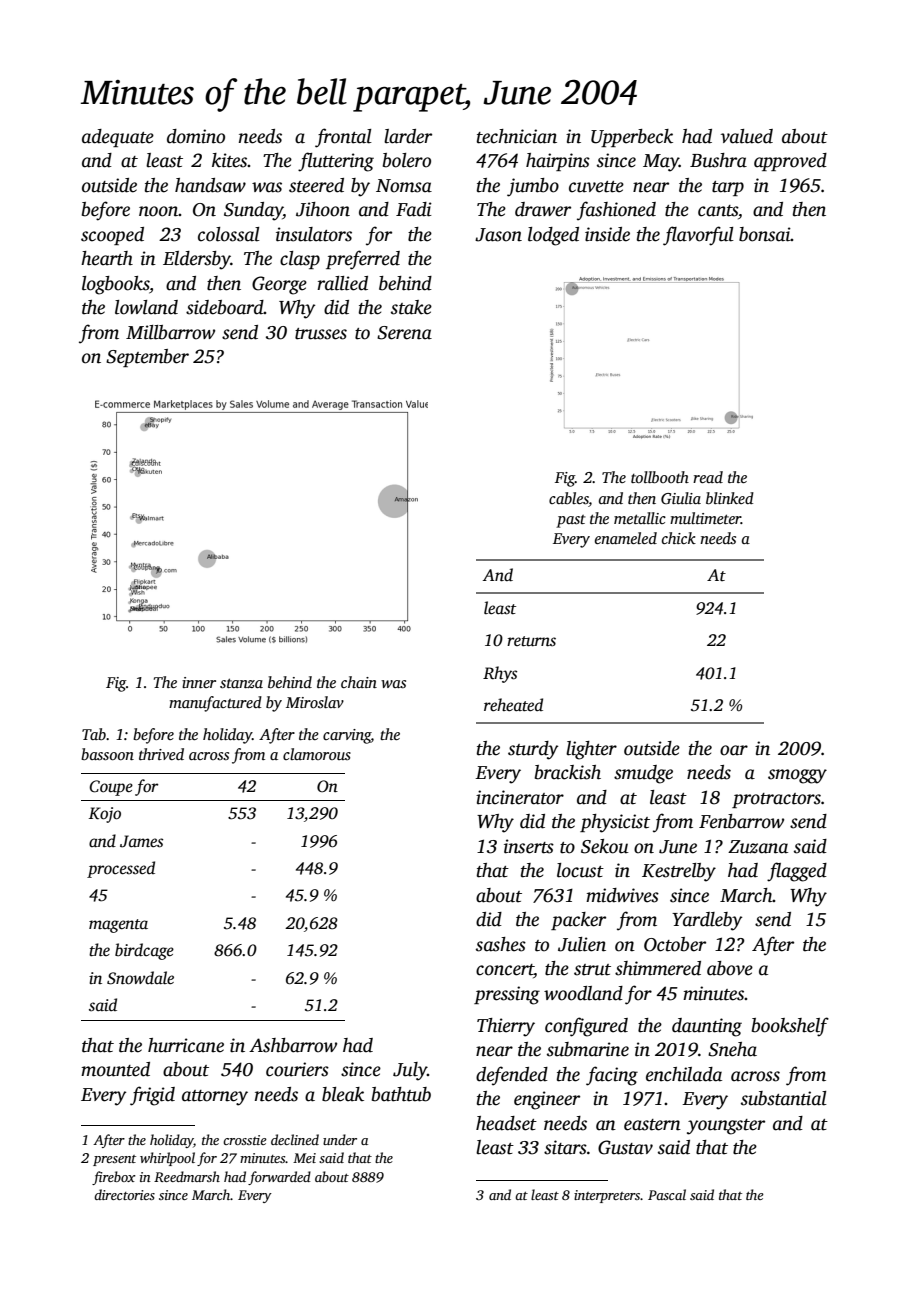  I want to click on directories, so click(124, 1194).
